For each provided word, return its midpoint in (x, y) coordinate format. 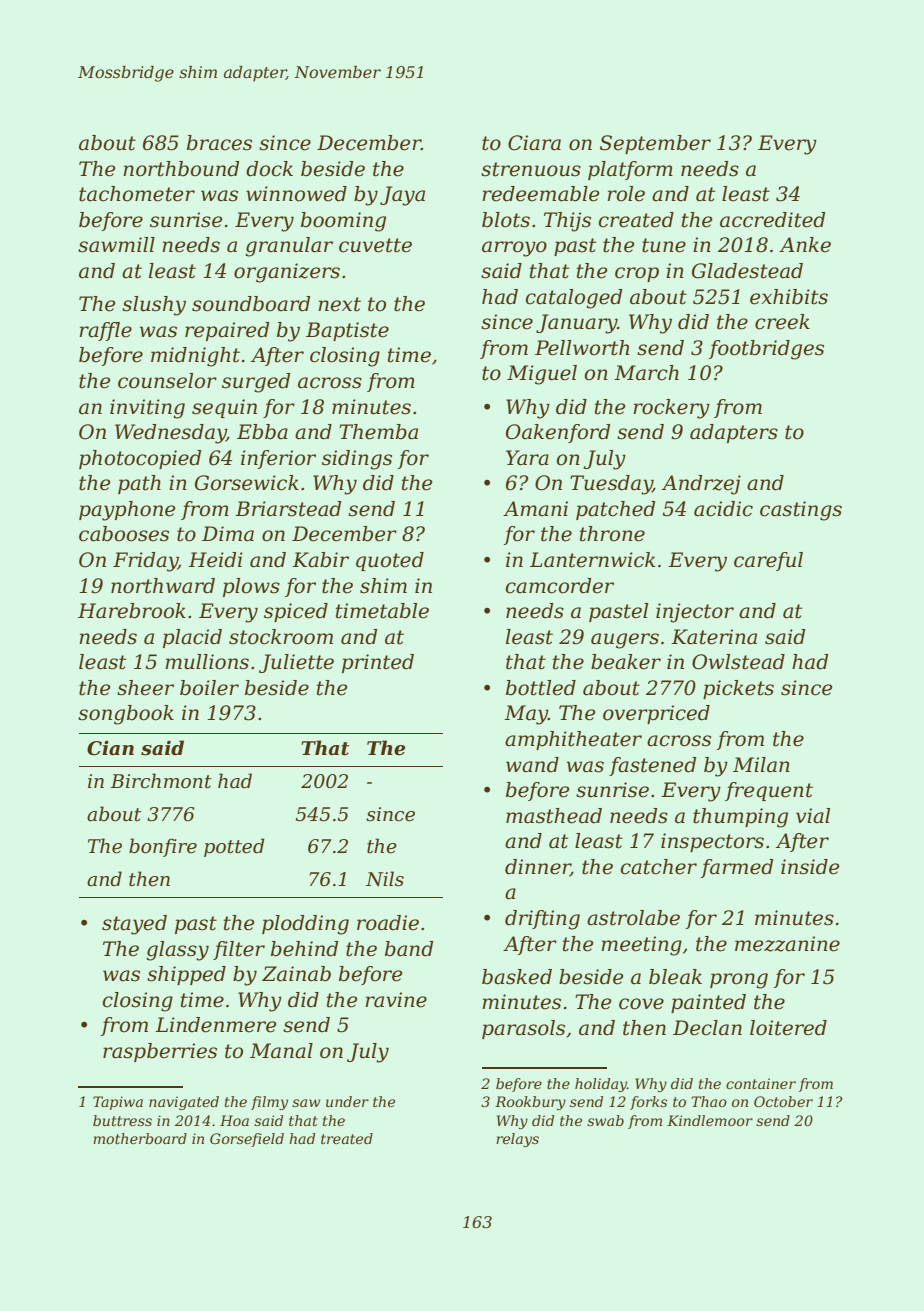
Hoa (234, 1120)
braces (219, 143)
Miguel (542, 375)
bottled (541, 688)
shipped (186, 975)
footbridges (766, 350)
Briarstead (288, 509)
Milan (761, 765)
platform (630, 170)
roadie (388, 923)
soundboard (251, 304)
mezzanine (787, 944)
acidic (723, 509)
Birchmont (161, 781)
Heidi (215, 560)
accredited (772, 220)
